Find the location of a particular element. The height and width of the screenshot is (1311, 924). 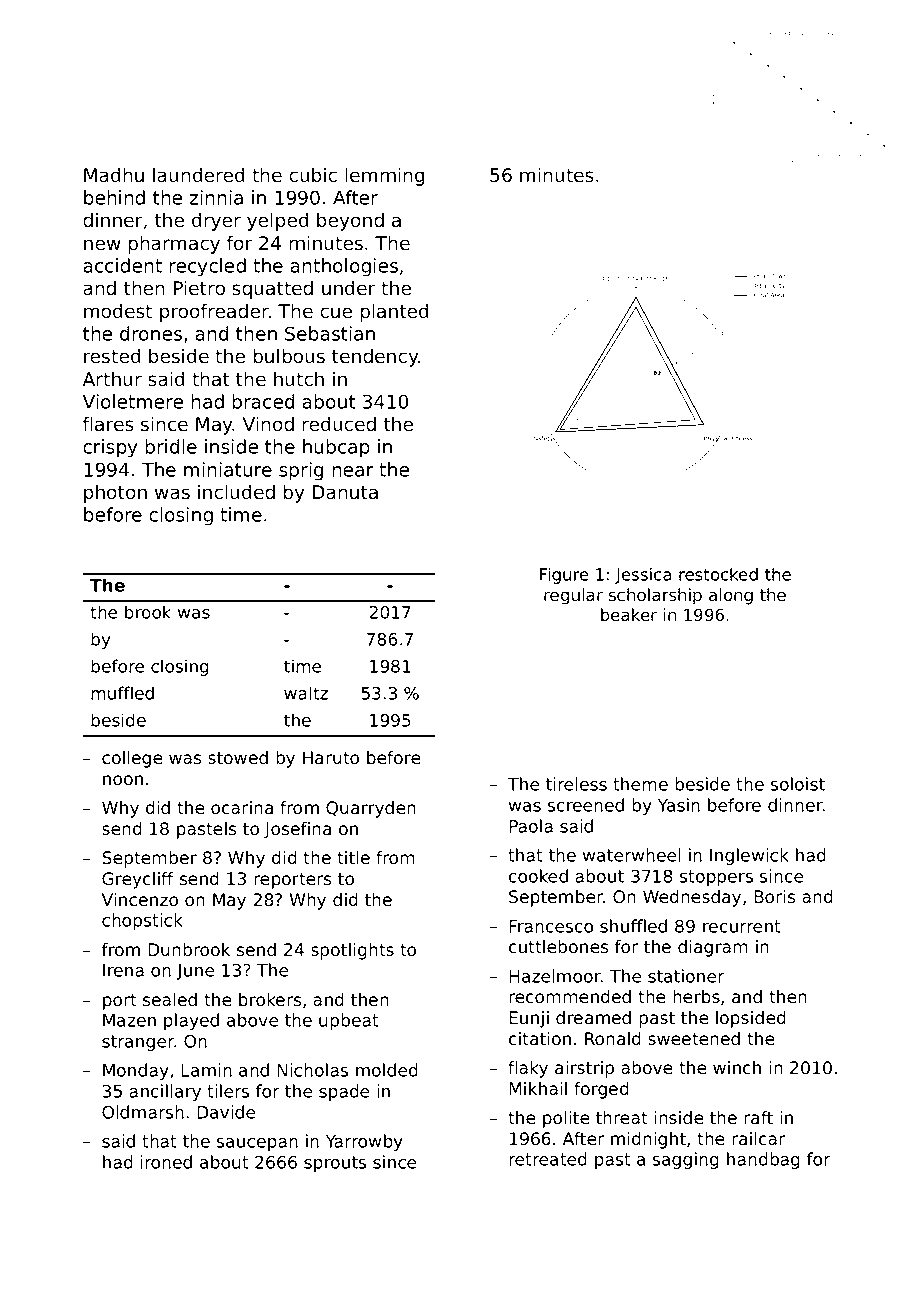

cubic is located at coordinates (313, 175).
